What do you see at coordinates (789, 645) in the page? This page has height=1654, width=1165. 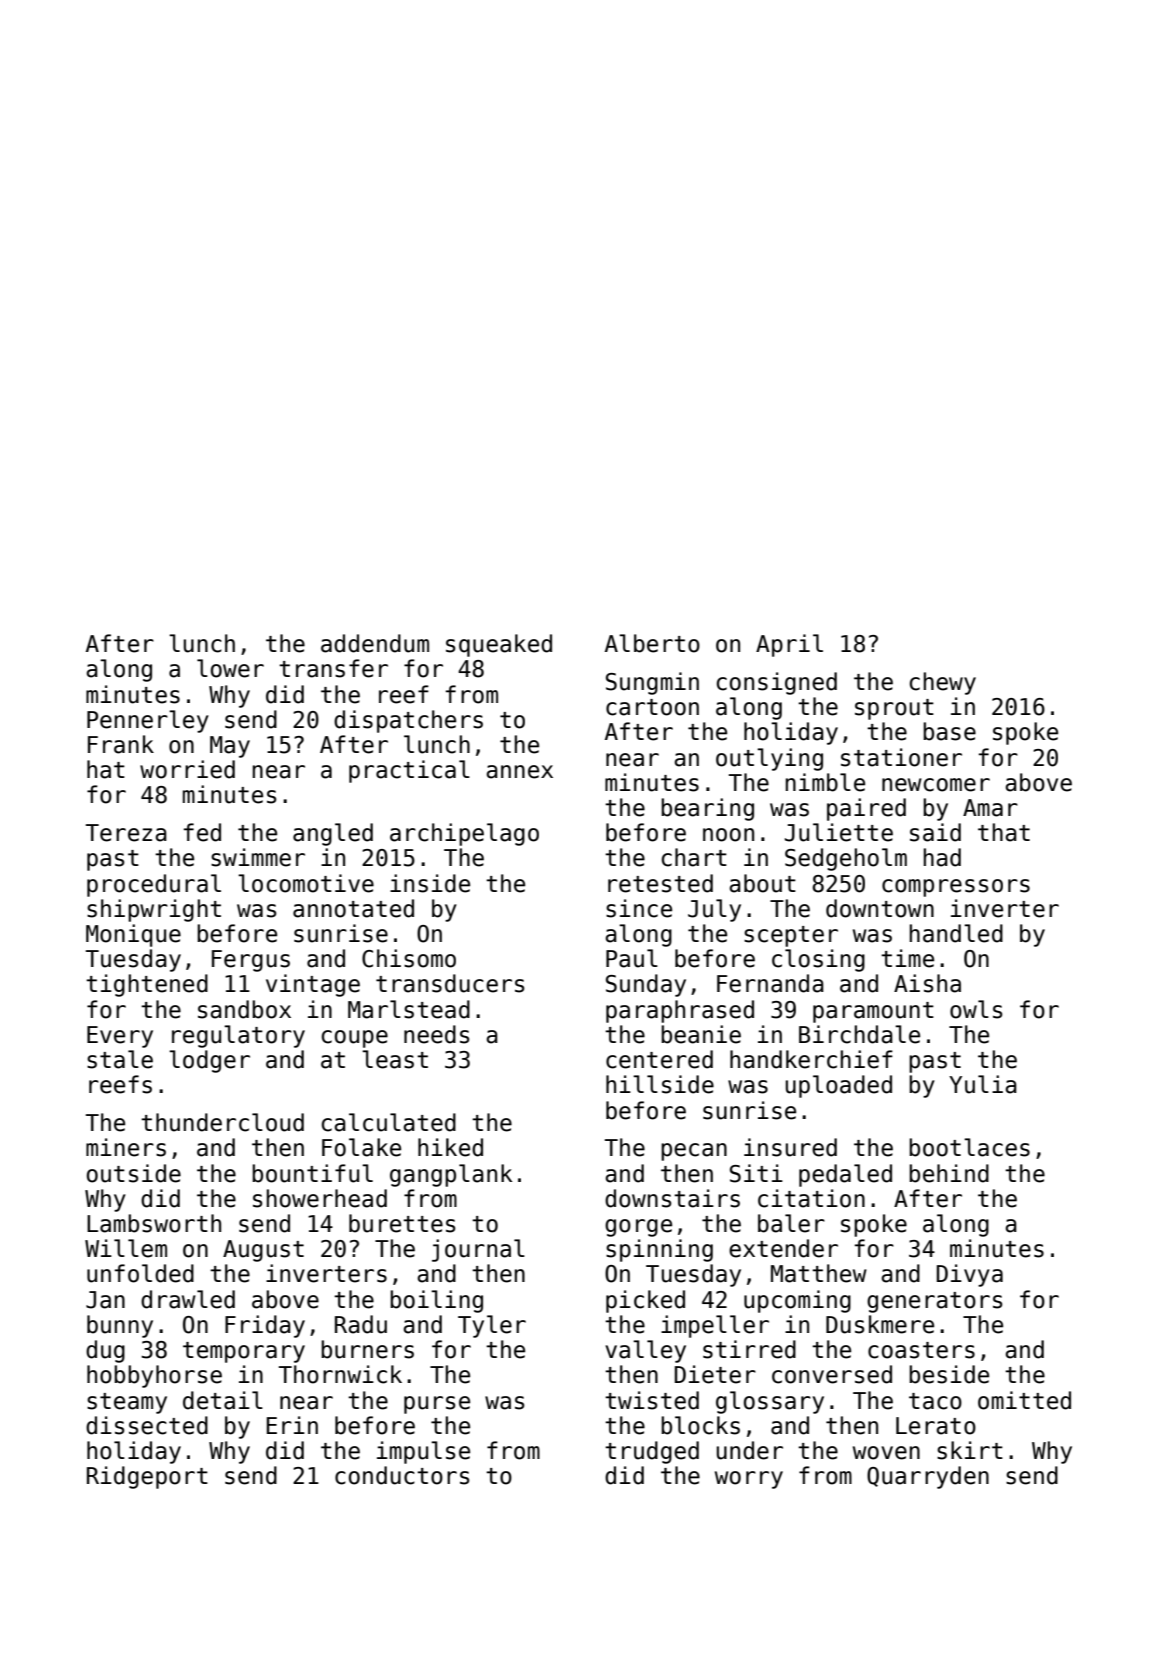 I see `April` at bounding box center [789, 645].
